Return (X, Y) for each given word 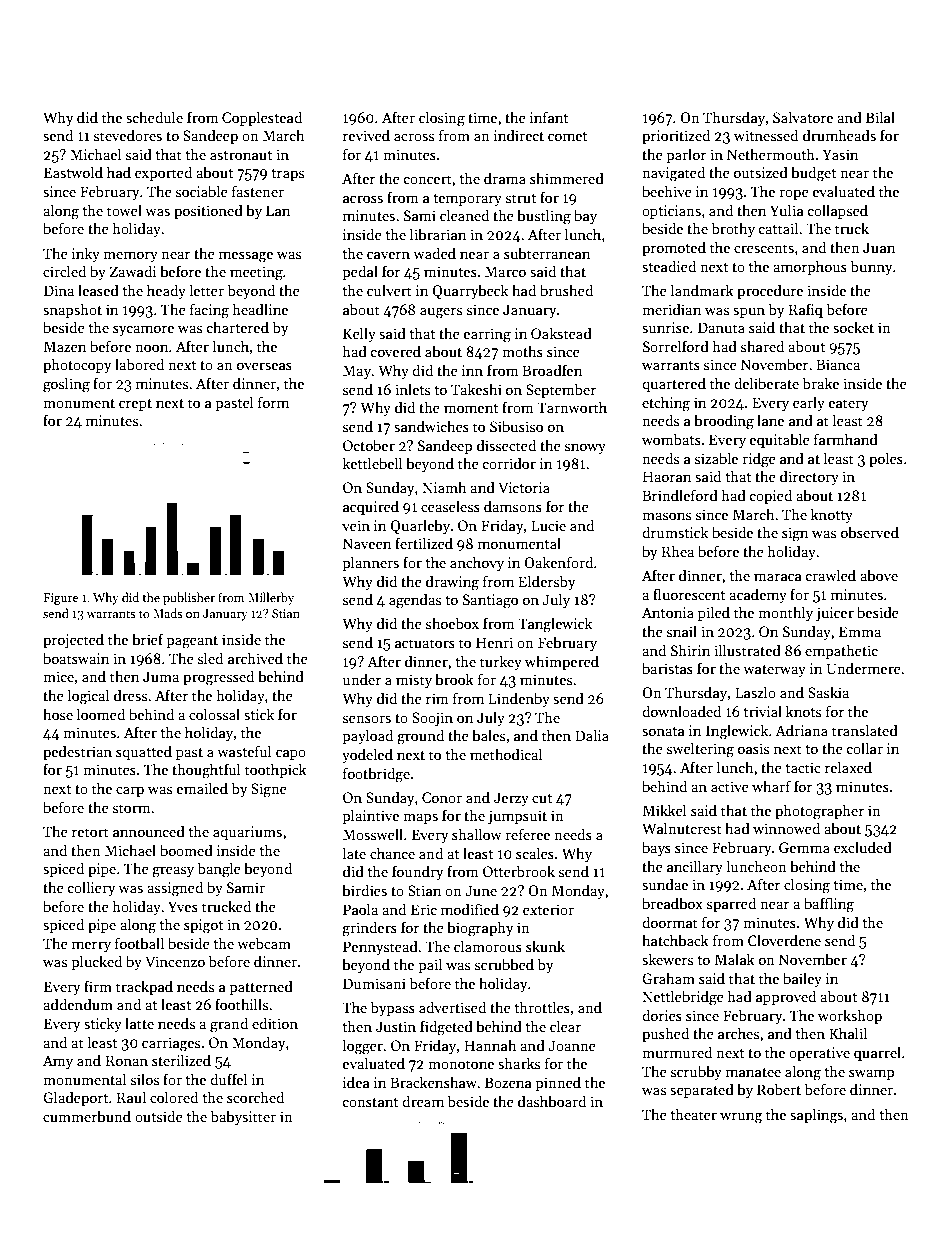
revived (366, 135)
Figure (61, 599)
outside (159, 1116)
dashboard (552, 1101)
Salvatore (803, 117)
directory (809, 477)
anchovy (477, 563)
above (879, 575)
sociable (202, 191)
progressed (218, 678)
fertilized (424, 543)
